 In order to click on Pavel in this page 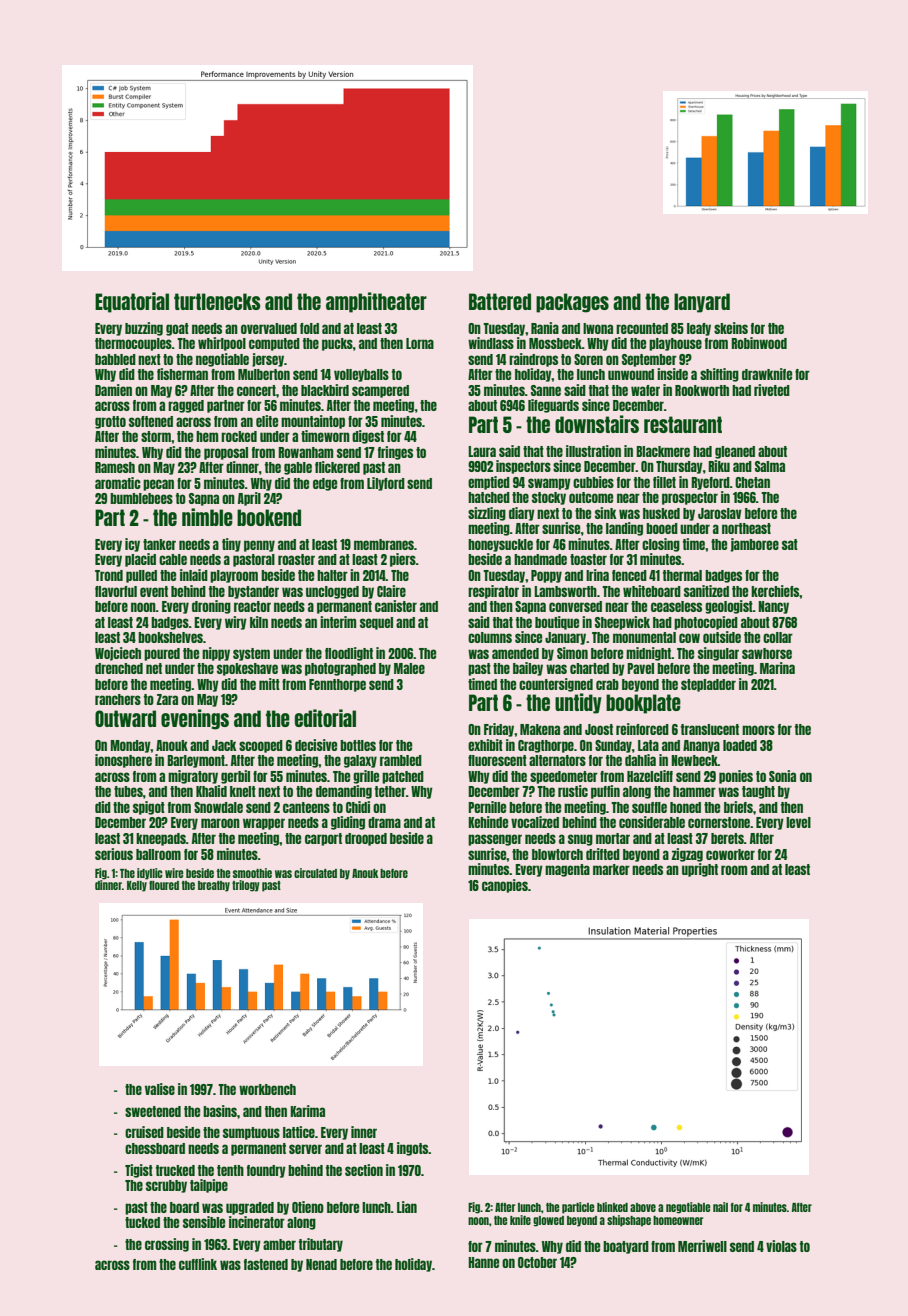, I will do `click(640, 668)`.
